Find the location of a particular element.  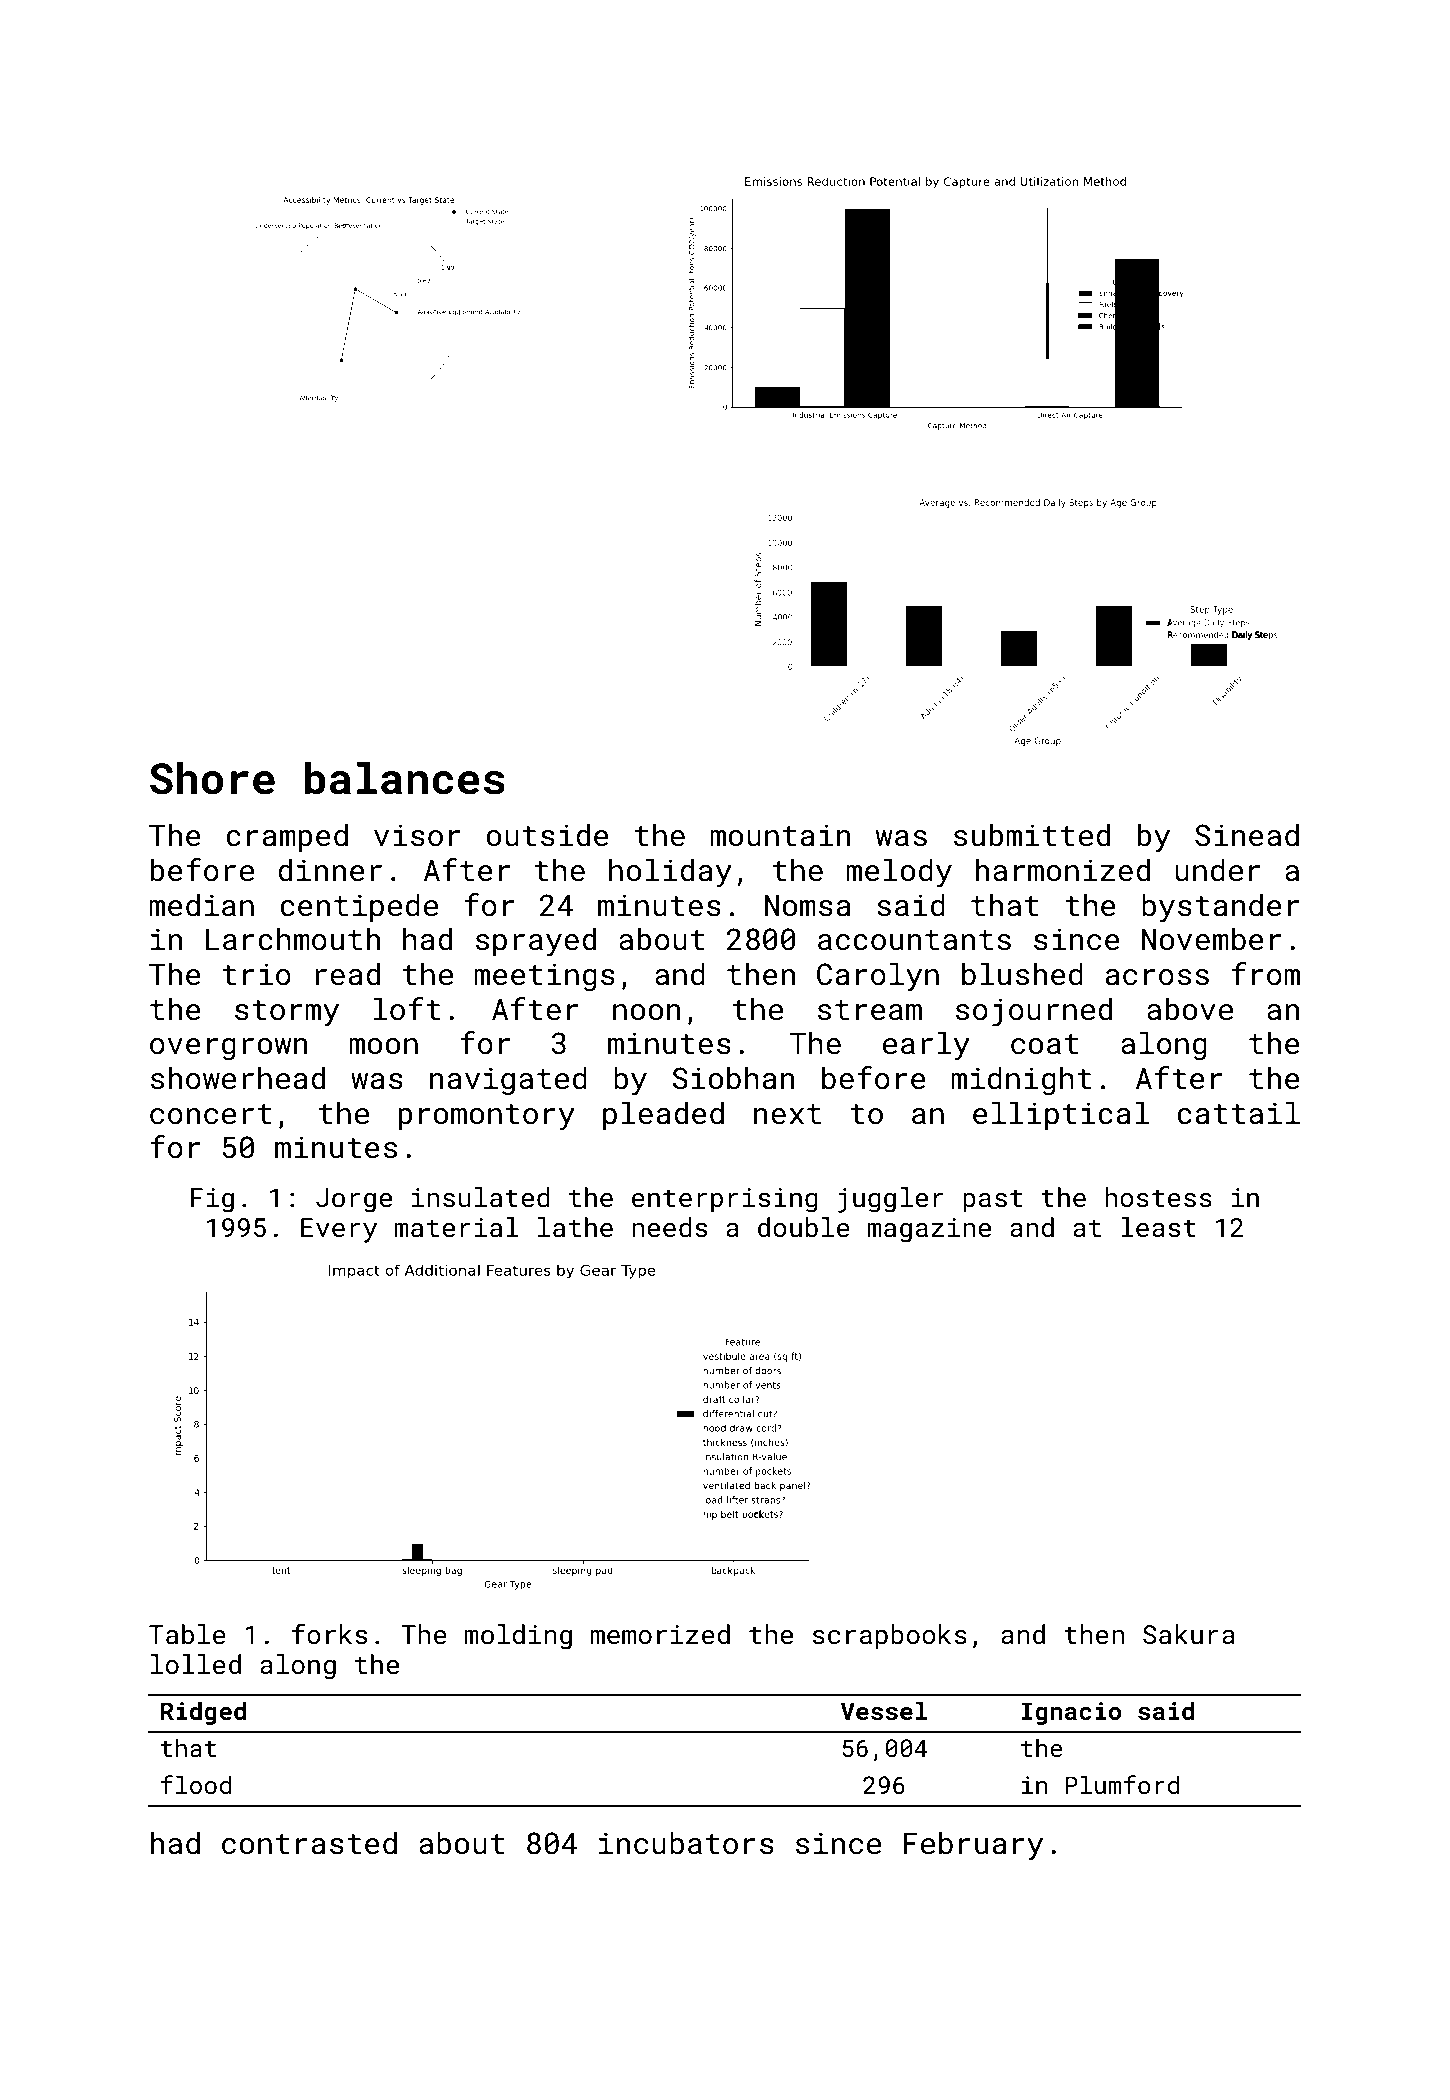

least is located at coordinates (1158, 1227).
